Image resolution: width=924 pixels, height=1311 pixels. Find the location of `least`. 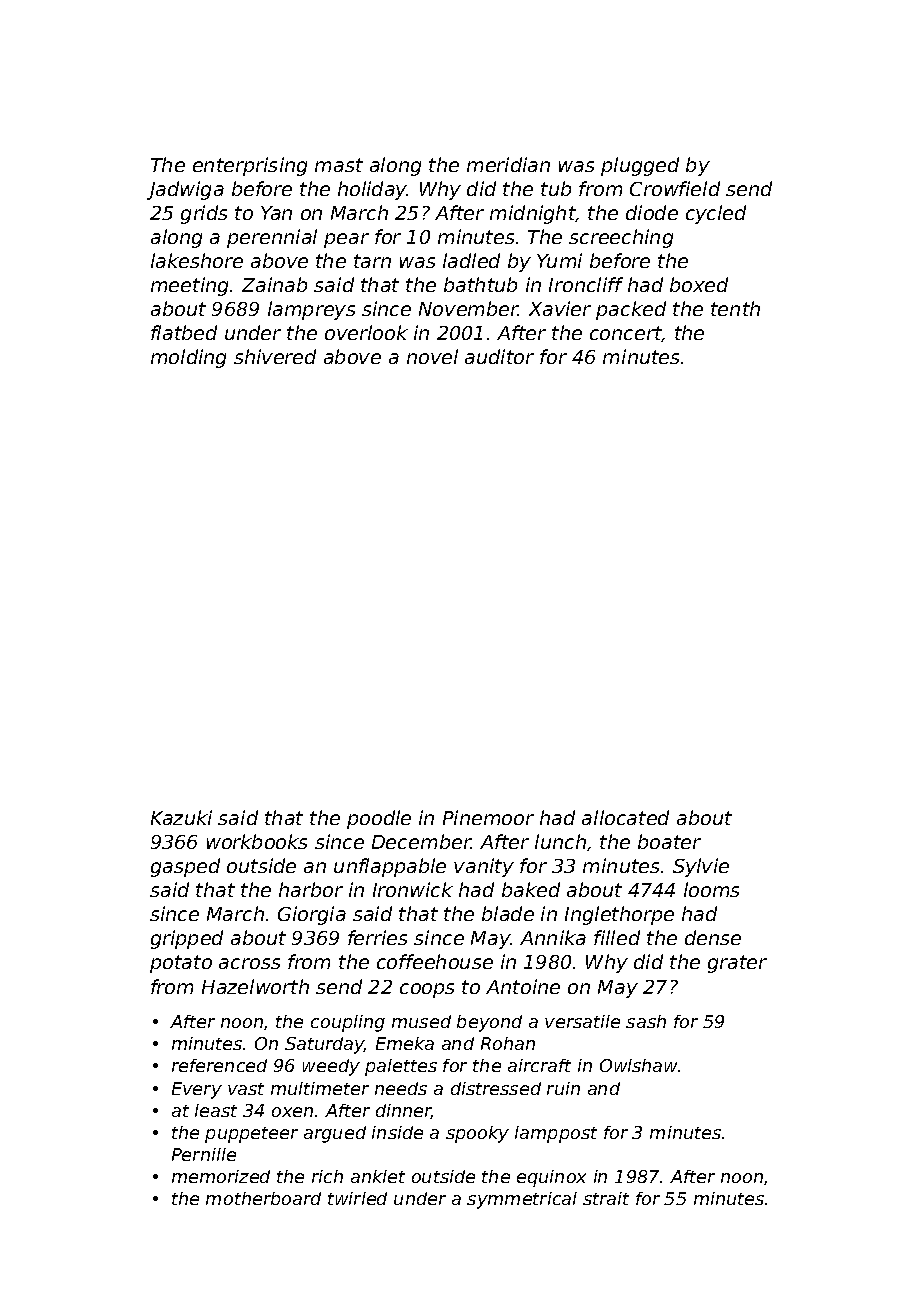

least is located at coordinates (216, 1110).
